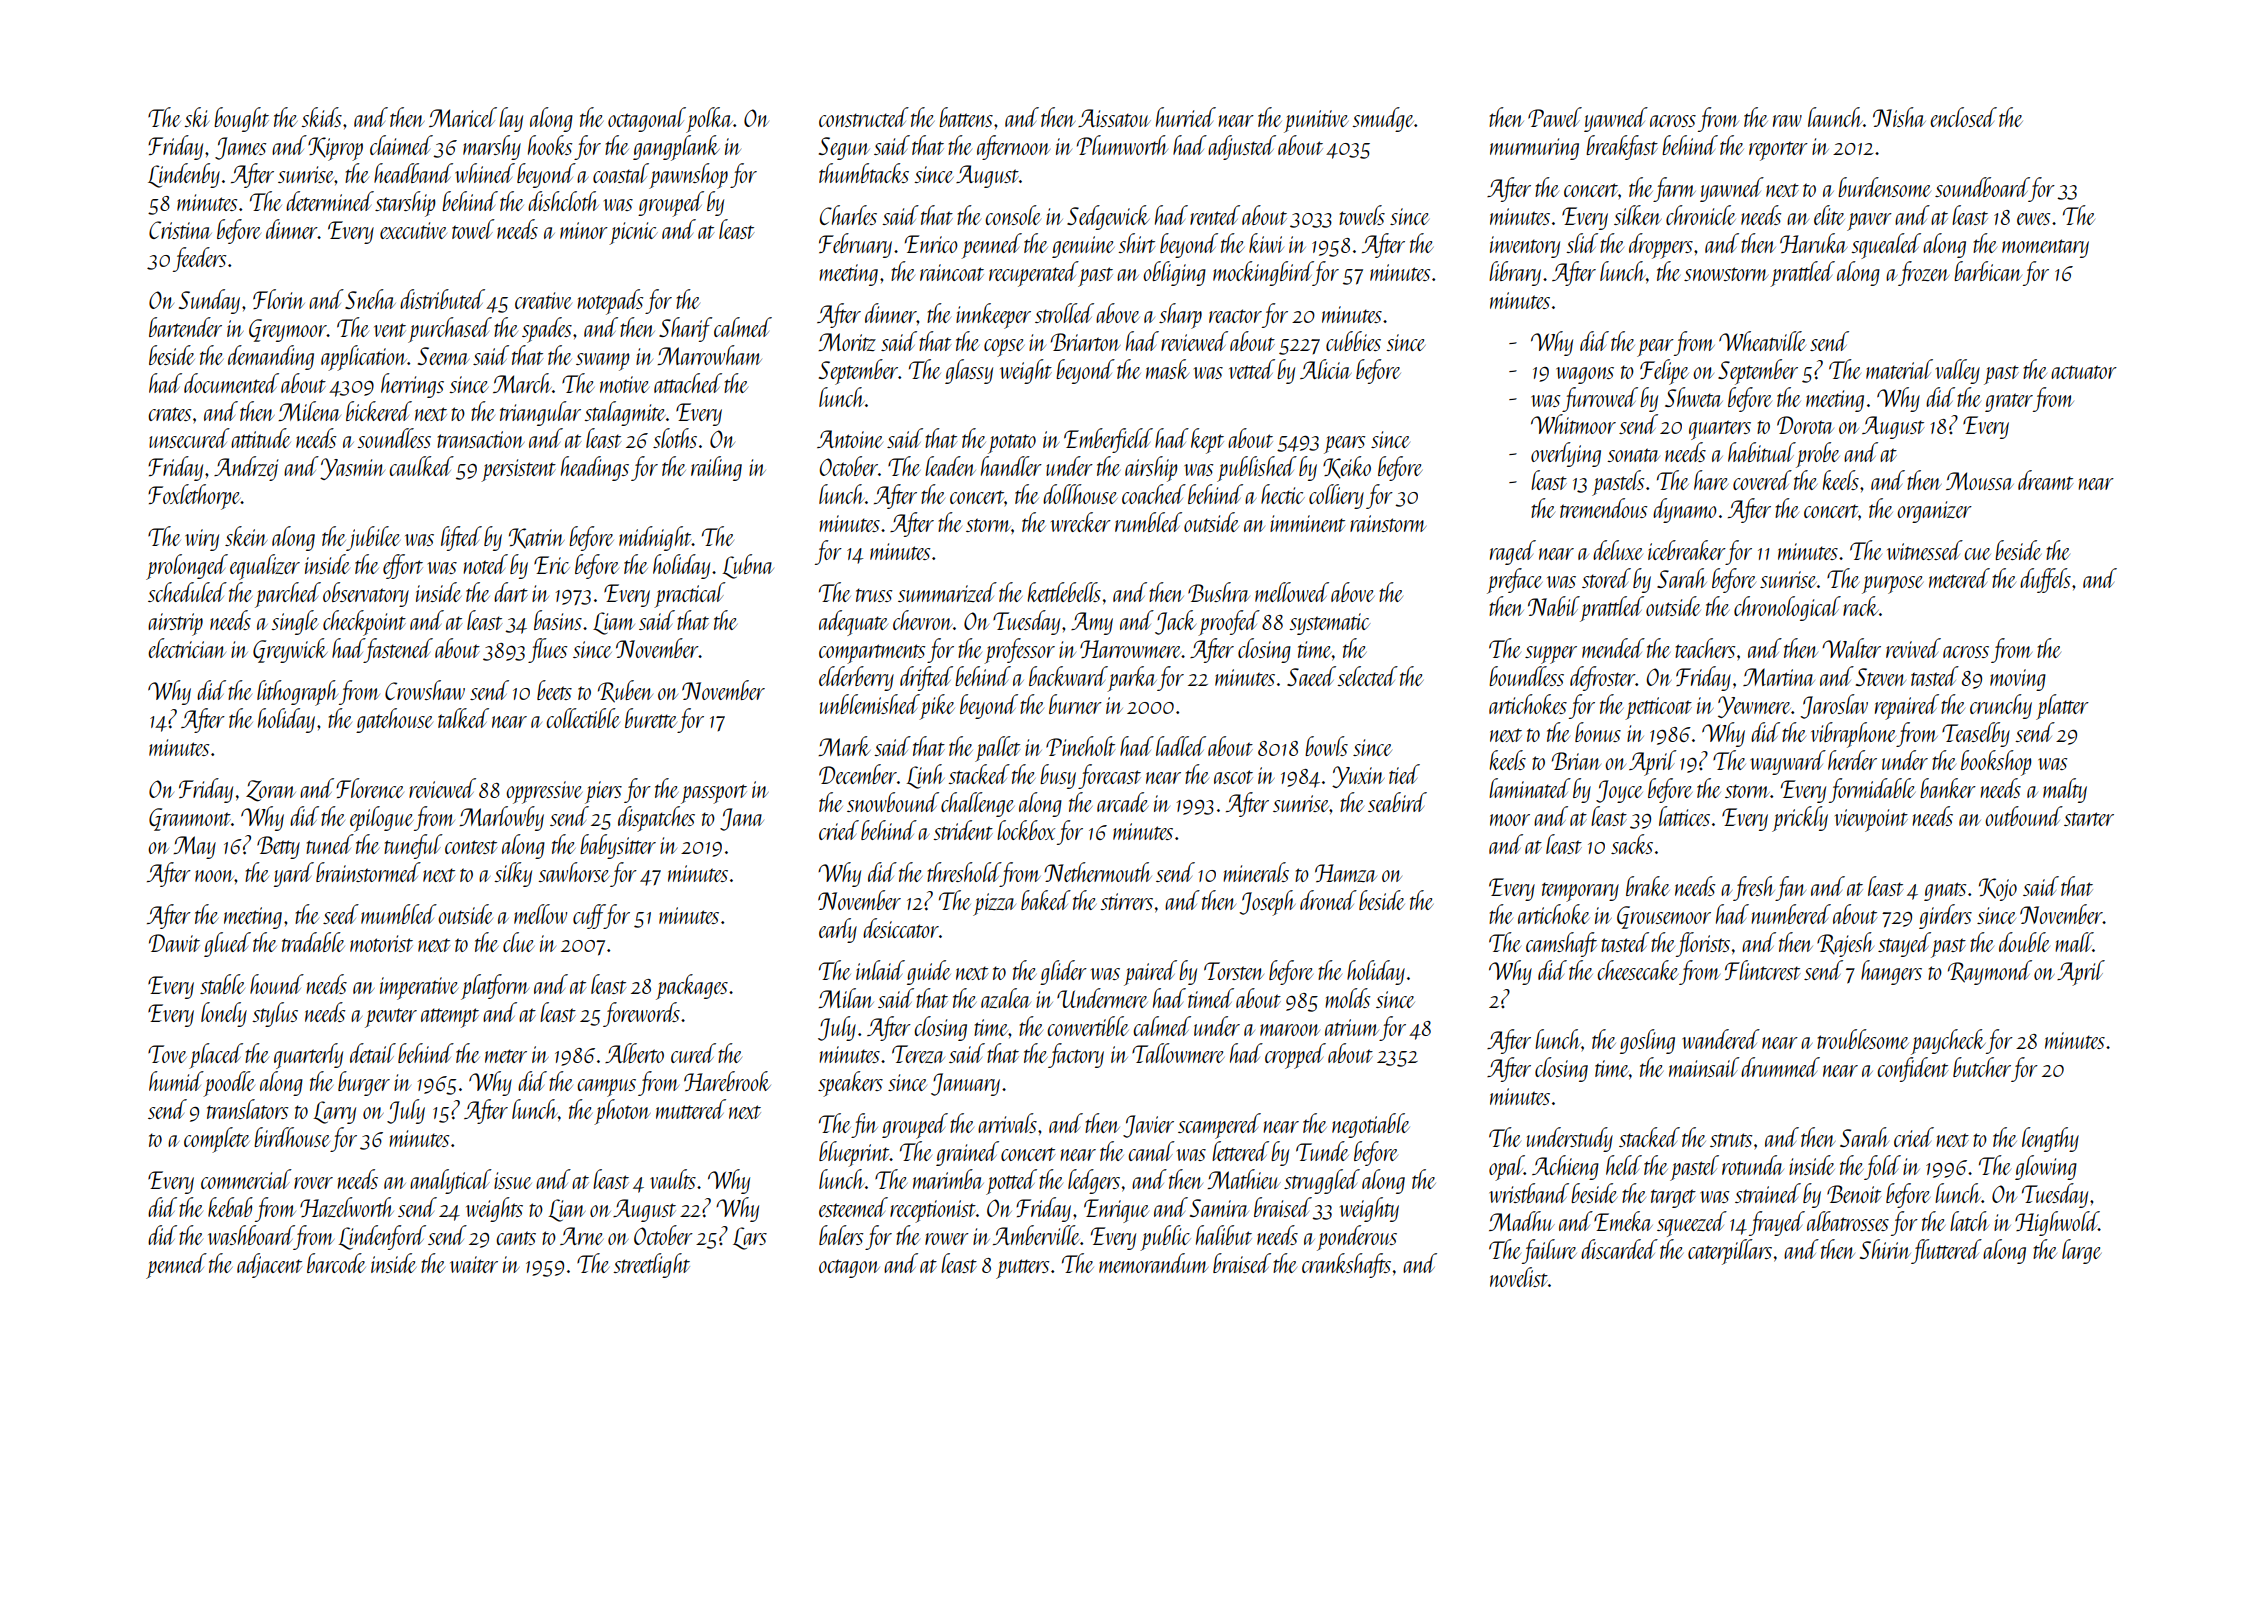 The height and width of the image is (1601, 2264). Describe the element at coordinates (180, 230) in the image. I see `Cristina` at that location.
